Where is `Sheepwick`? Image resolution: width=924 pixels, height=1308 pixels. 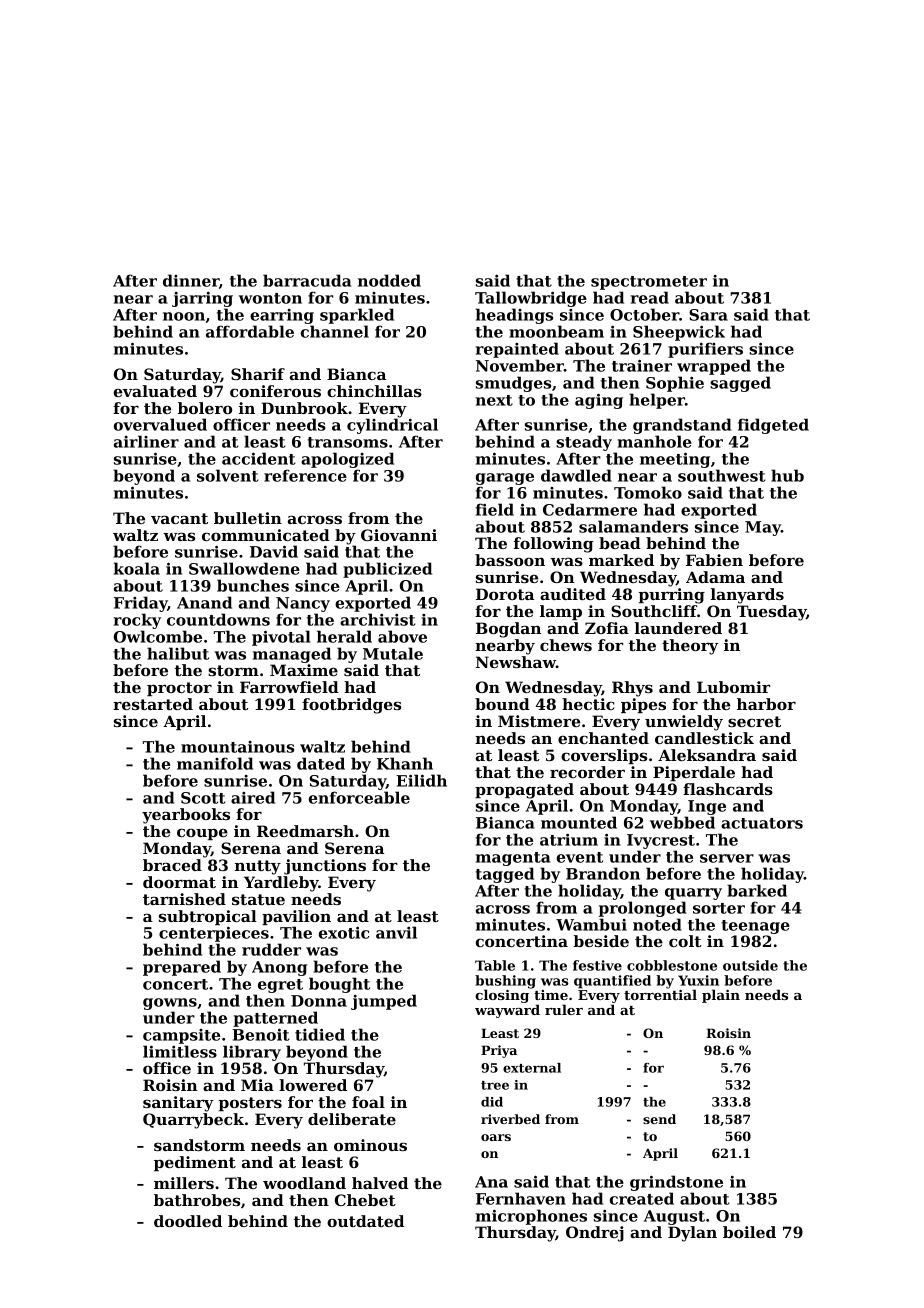
Sheepwick is located at coordinates (679, 333).
